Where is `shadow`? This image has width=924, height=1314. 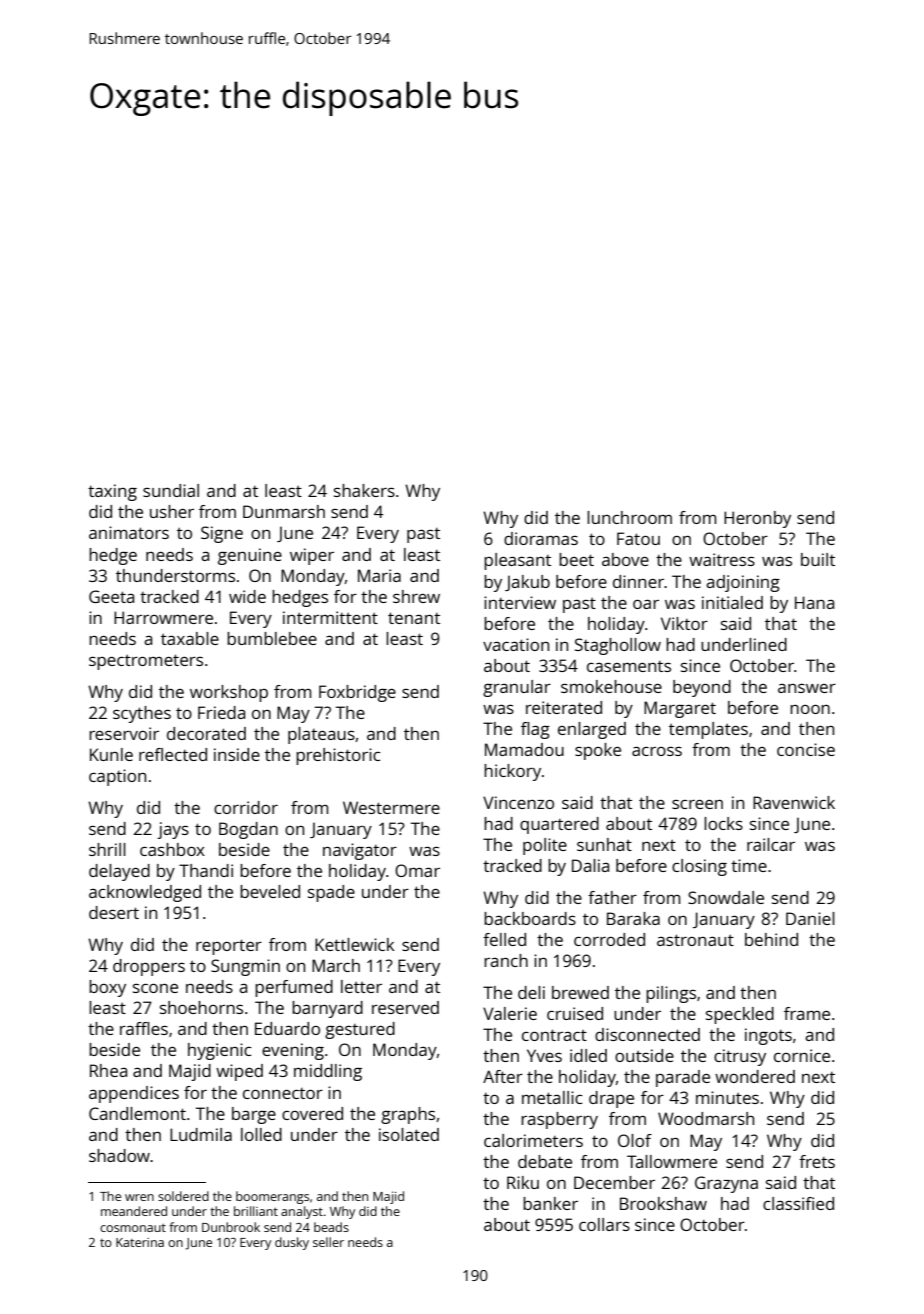 shadow is located at coordinates (119, 1155).
